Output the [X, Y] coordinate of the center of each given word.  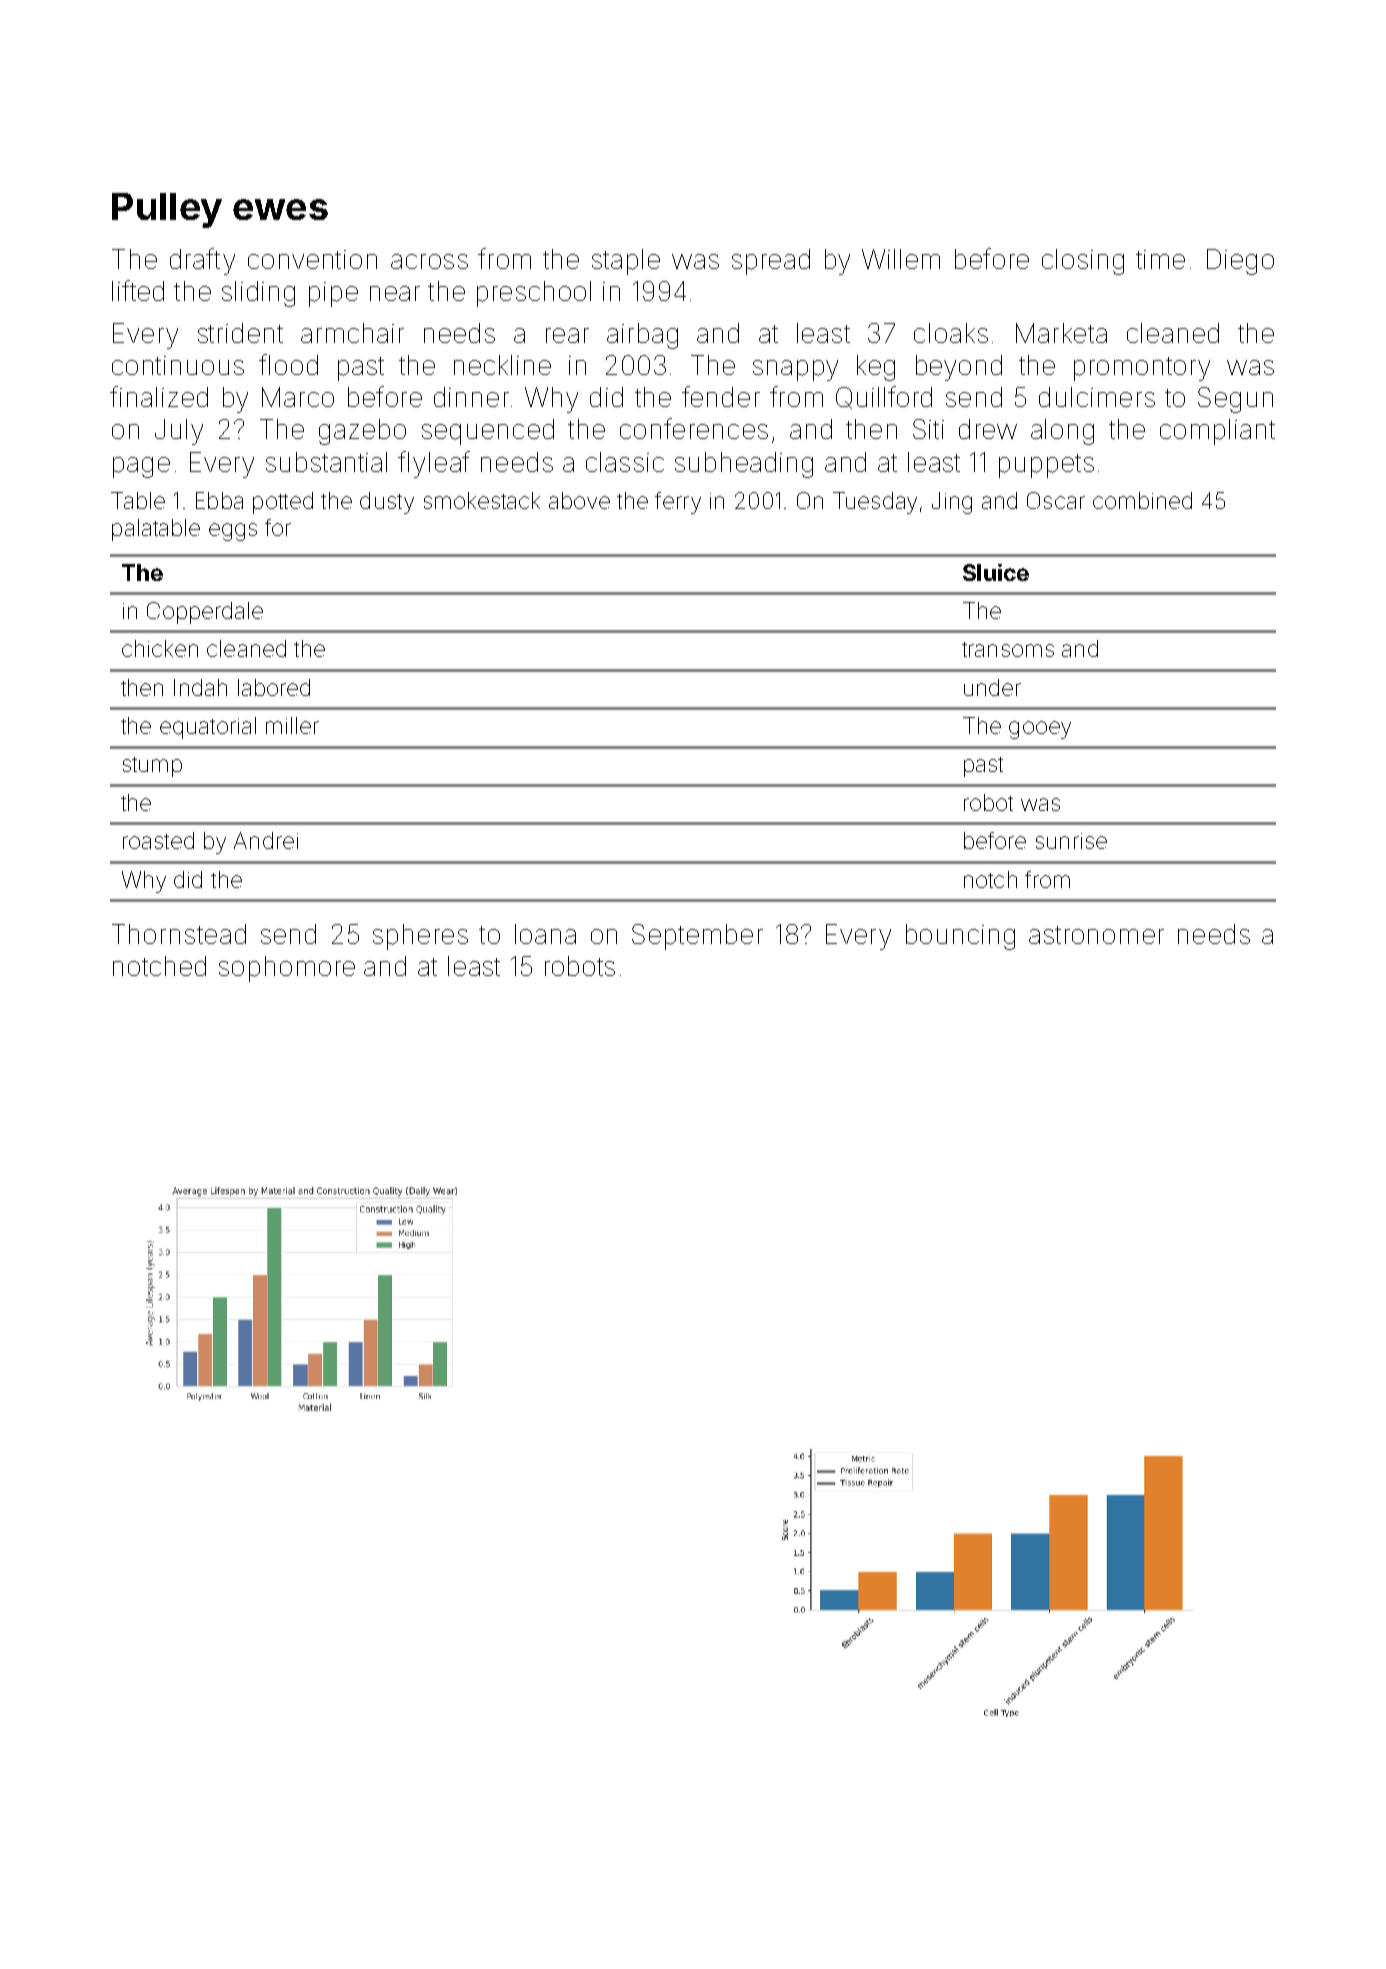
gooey [1040, 730]
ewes [280, 209]
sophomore [287, 969]
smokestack [482, 500]
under [992, 687]
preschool [534, 294]
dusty [387, 503]
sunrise [1071, 841]
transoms [1008, 649]
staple [626, 262]
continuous [178, 365]
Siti [928, 429]
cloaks [951, 333]
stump [152, 767]
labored [274, 687]
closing [1083, 262]
